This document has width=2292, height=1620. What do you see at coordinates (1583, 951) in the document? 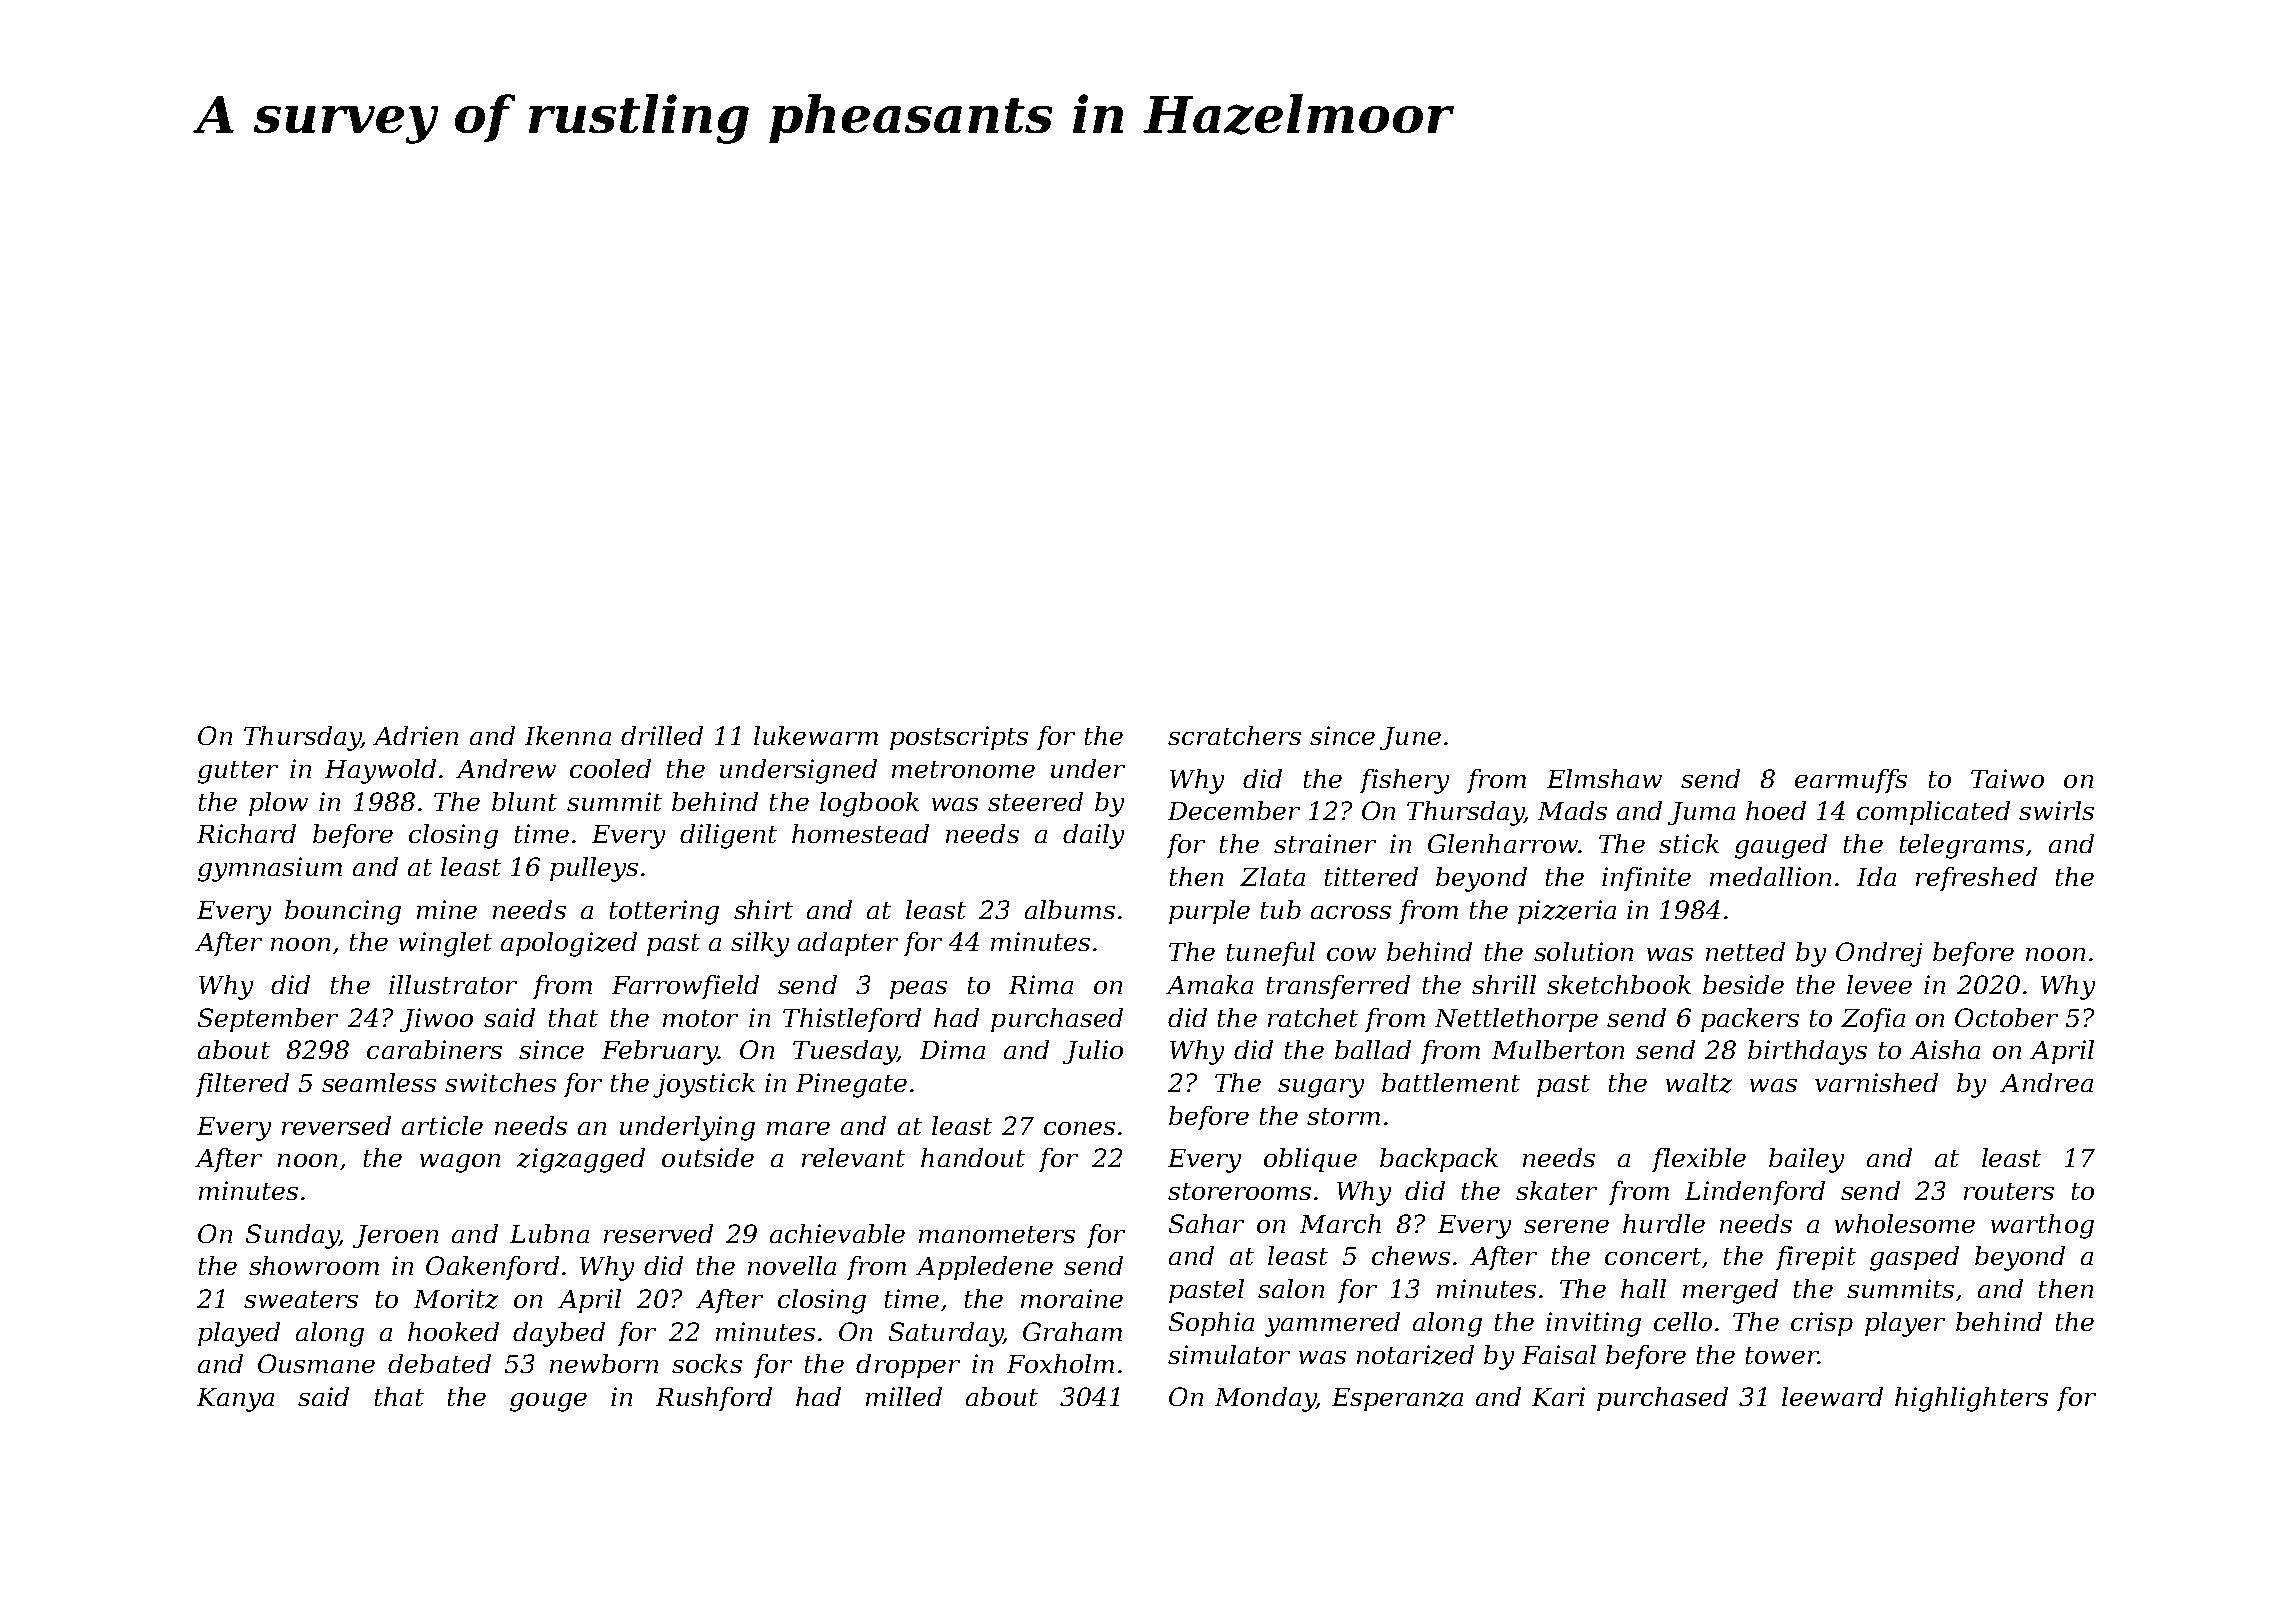
I see `solution` at bounding box center [1583, 951].
